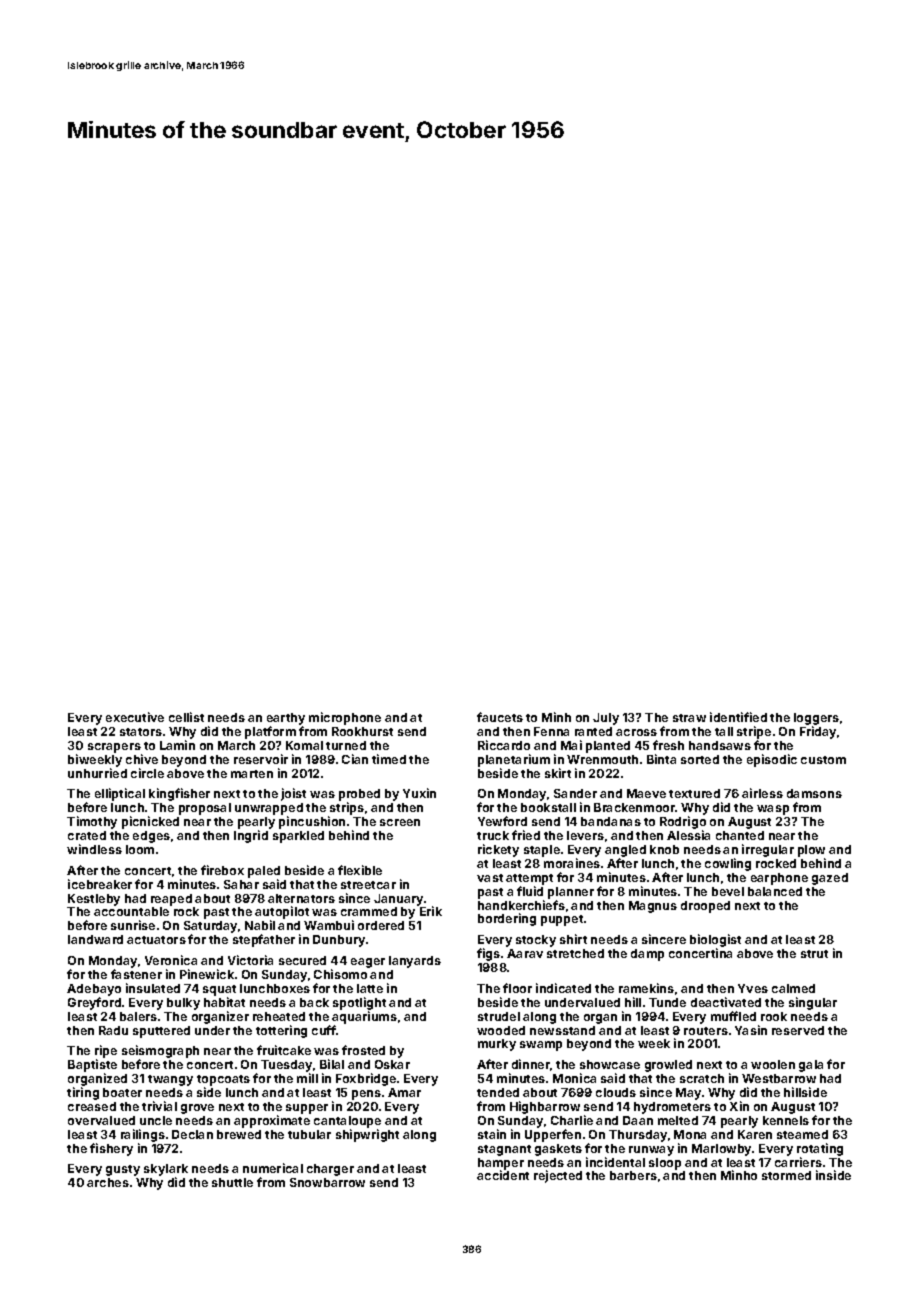 This document has height=1314, width=924. Describe the element at coordinates (503, 1175) in the document. I see `accident` at that location.
